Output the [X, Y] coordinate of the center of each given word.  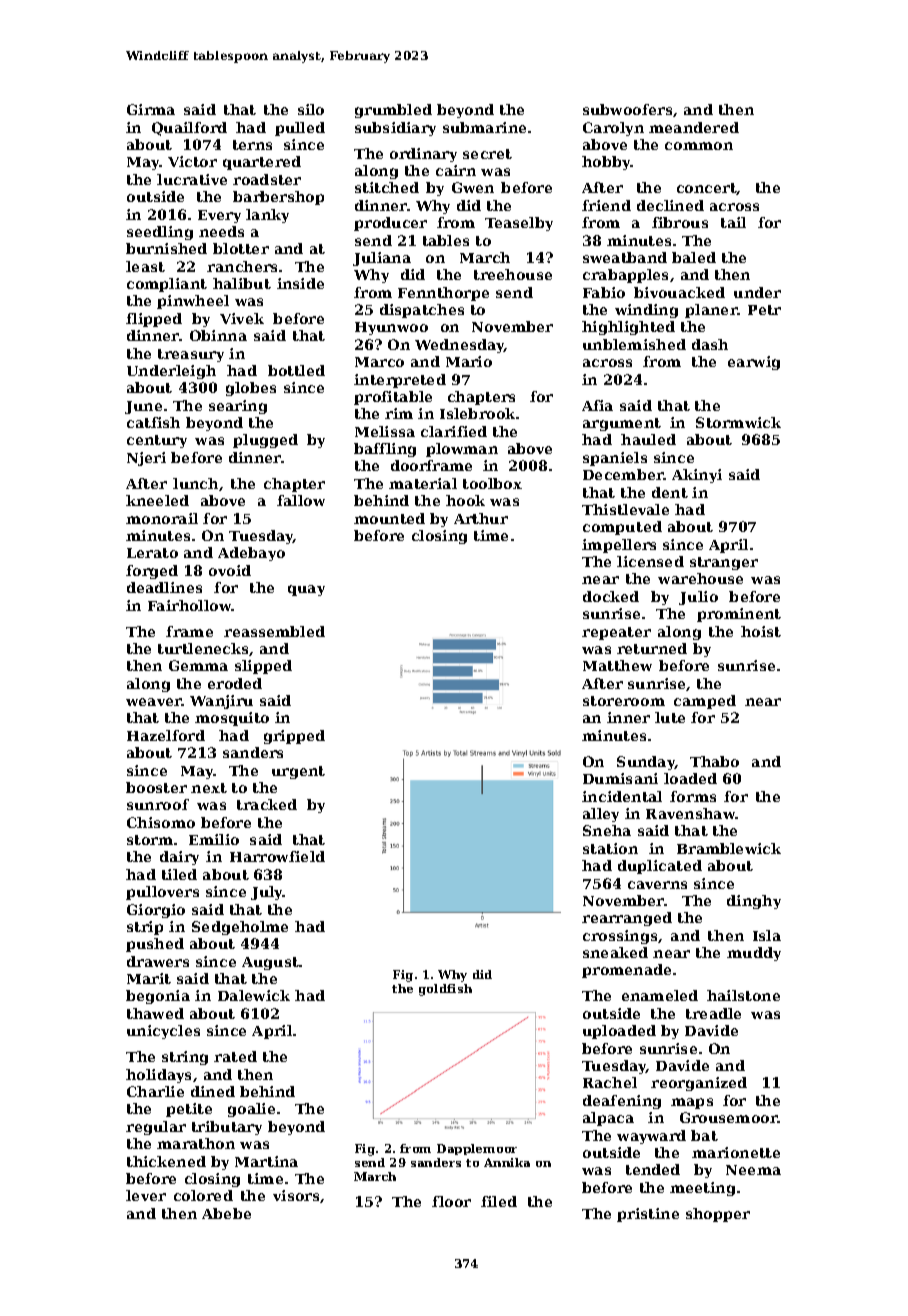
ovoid [230, 570]
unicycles [163, 1032]
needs [221, 231]
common [699, 146]
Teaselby [519, 224]
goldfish [445, 990]
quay [306, 590]
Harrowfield [277, 856]
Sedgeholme [240, 928]
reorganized [699, 1084]
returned [652, 648]
